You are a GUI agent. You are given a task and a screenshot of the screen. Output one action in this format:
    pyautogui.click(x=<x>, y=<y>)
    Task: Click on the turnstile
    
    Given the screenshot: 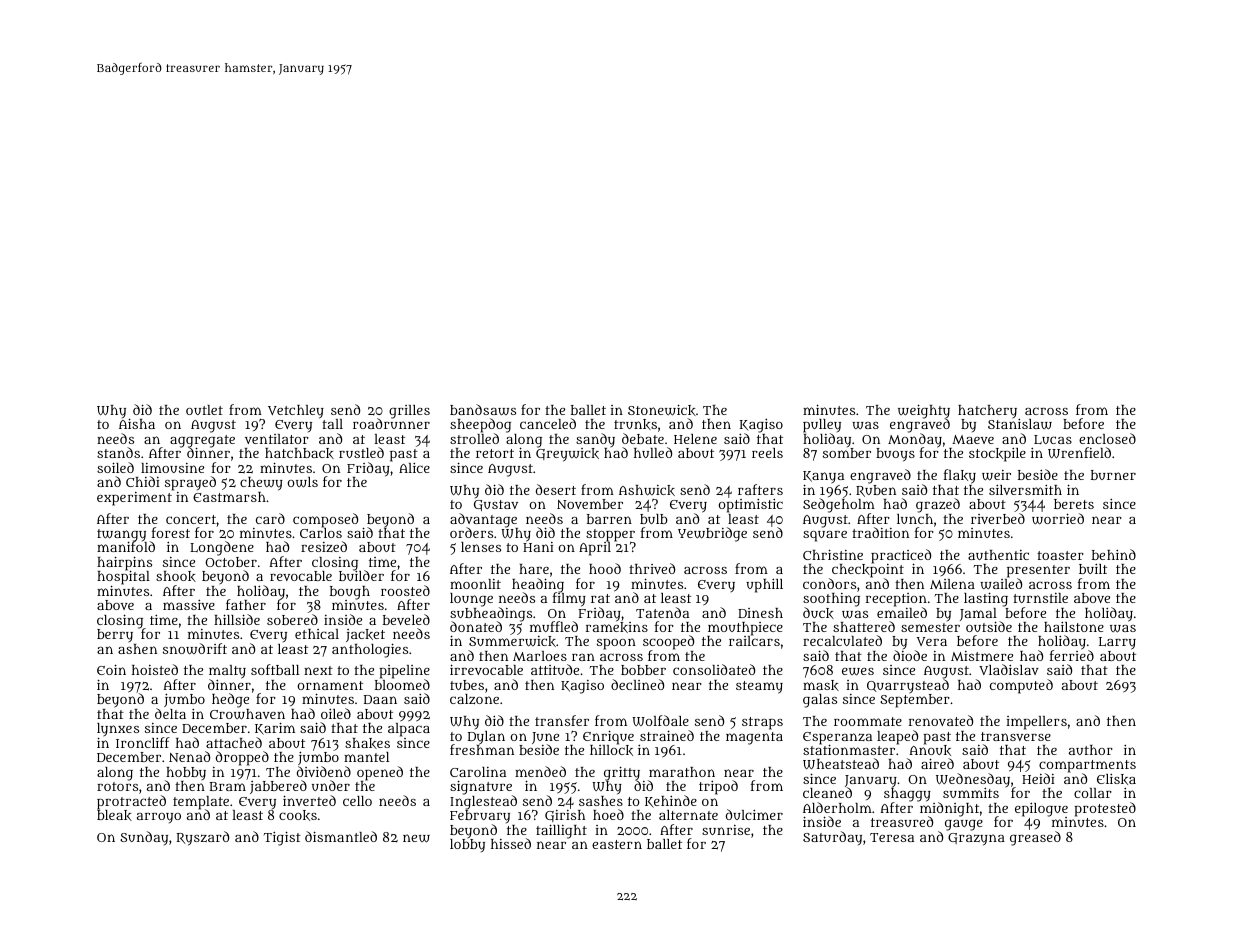 What is the action you would take?
    pyautogui.click(x=1040, y=598)
